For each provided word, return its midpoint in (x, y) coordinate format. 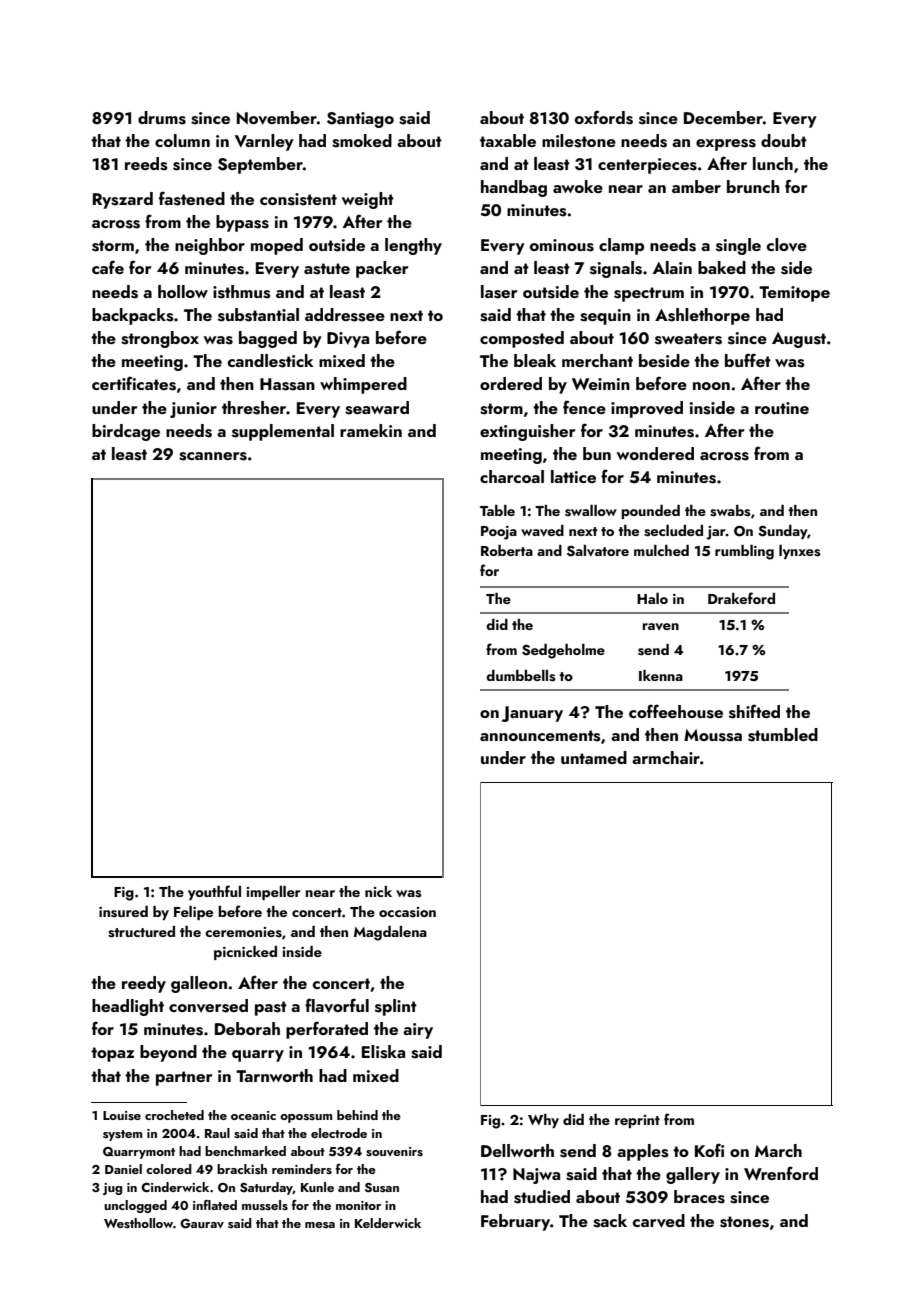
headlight (128, 1007)
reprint (637, 1121)
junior (193, 410)
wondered (655, 453)
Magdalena (390, 933)
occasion (407, 912)
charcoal (512, 476)
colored (169, 1169)
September (260, 165)
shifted (754, 711)
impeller (273, 893)
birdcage (126, 432)
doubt (784, 140)
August (799, 340)
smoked (362, 141)
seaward (377, 408)
